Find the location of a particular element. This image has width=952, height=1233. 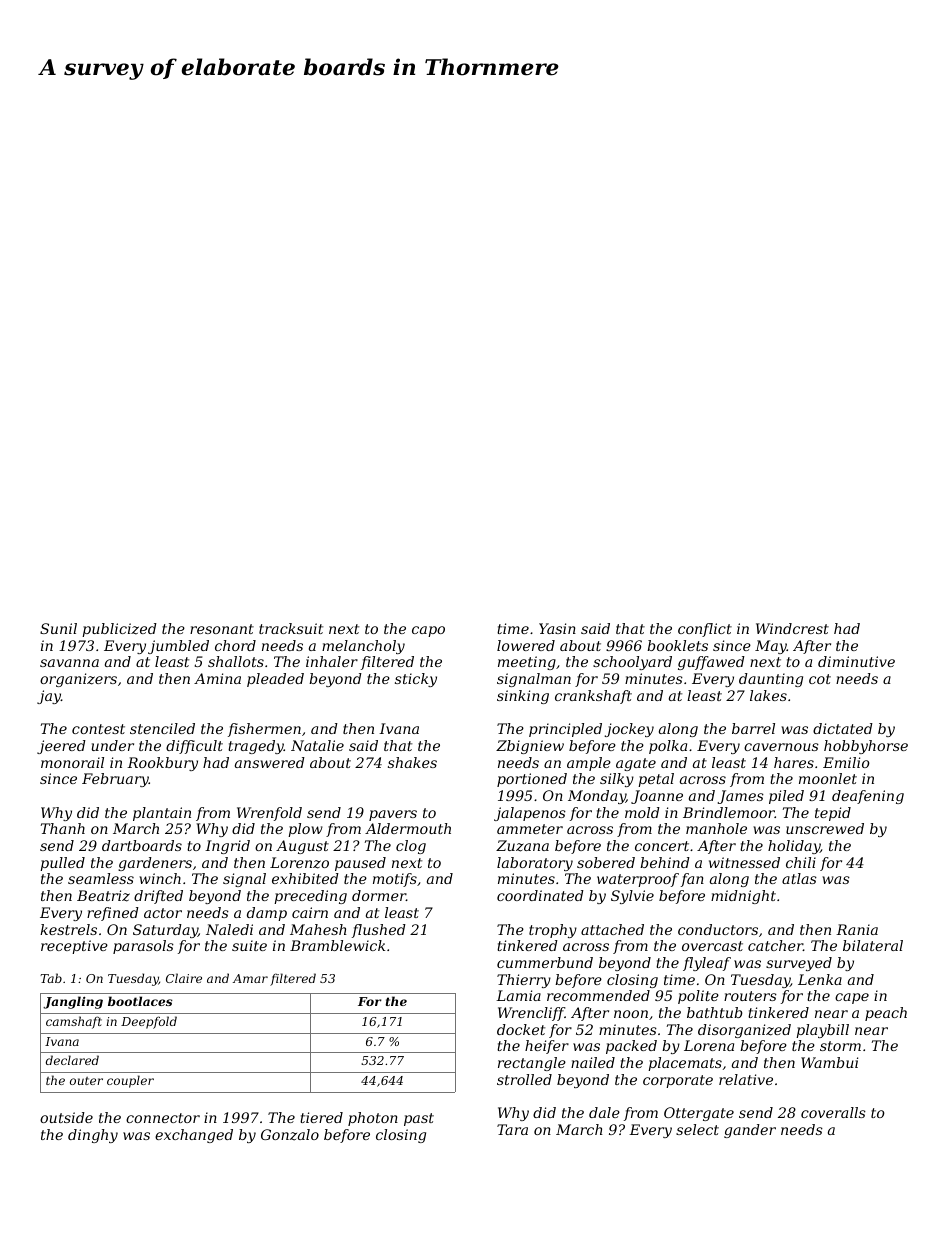

coordinated is located at coordinates (540, 895).
